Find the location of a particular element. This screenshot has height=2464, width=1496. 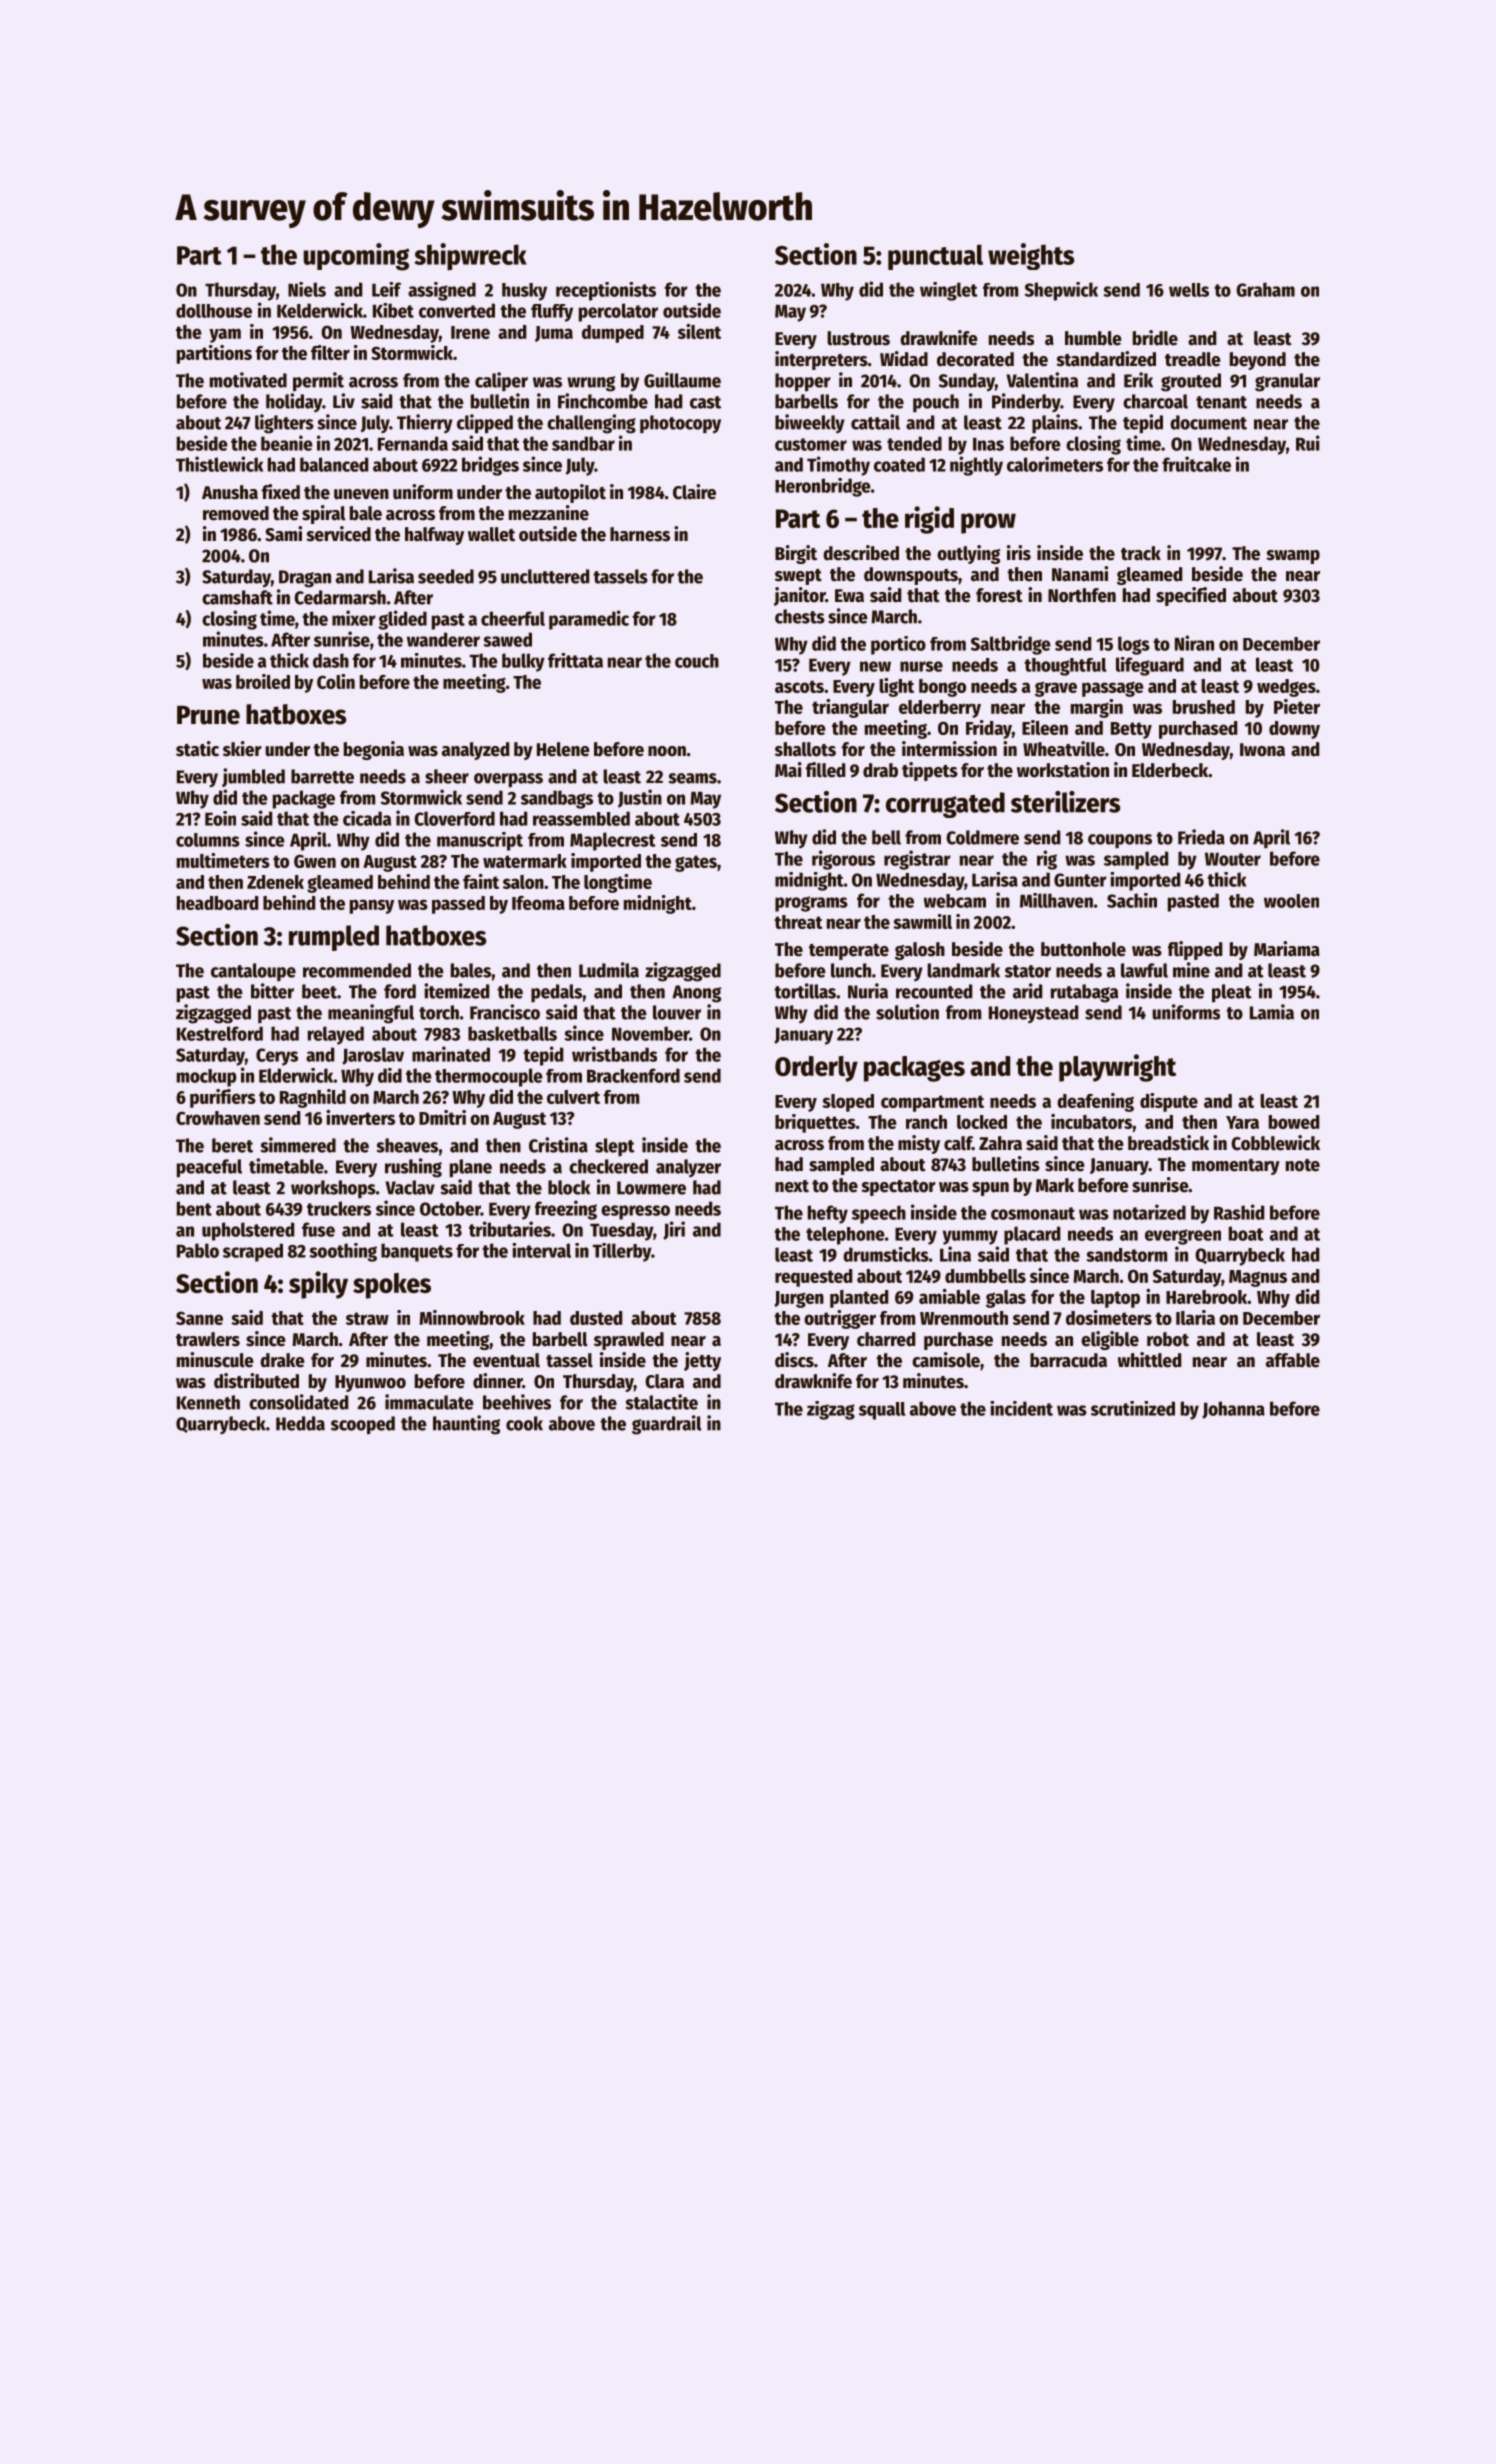

upcoming is located at coordinates (356, 257).
